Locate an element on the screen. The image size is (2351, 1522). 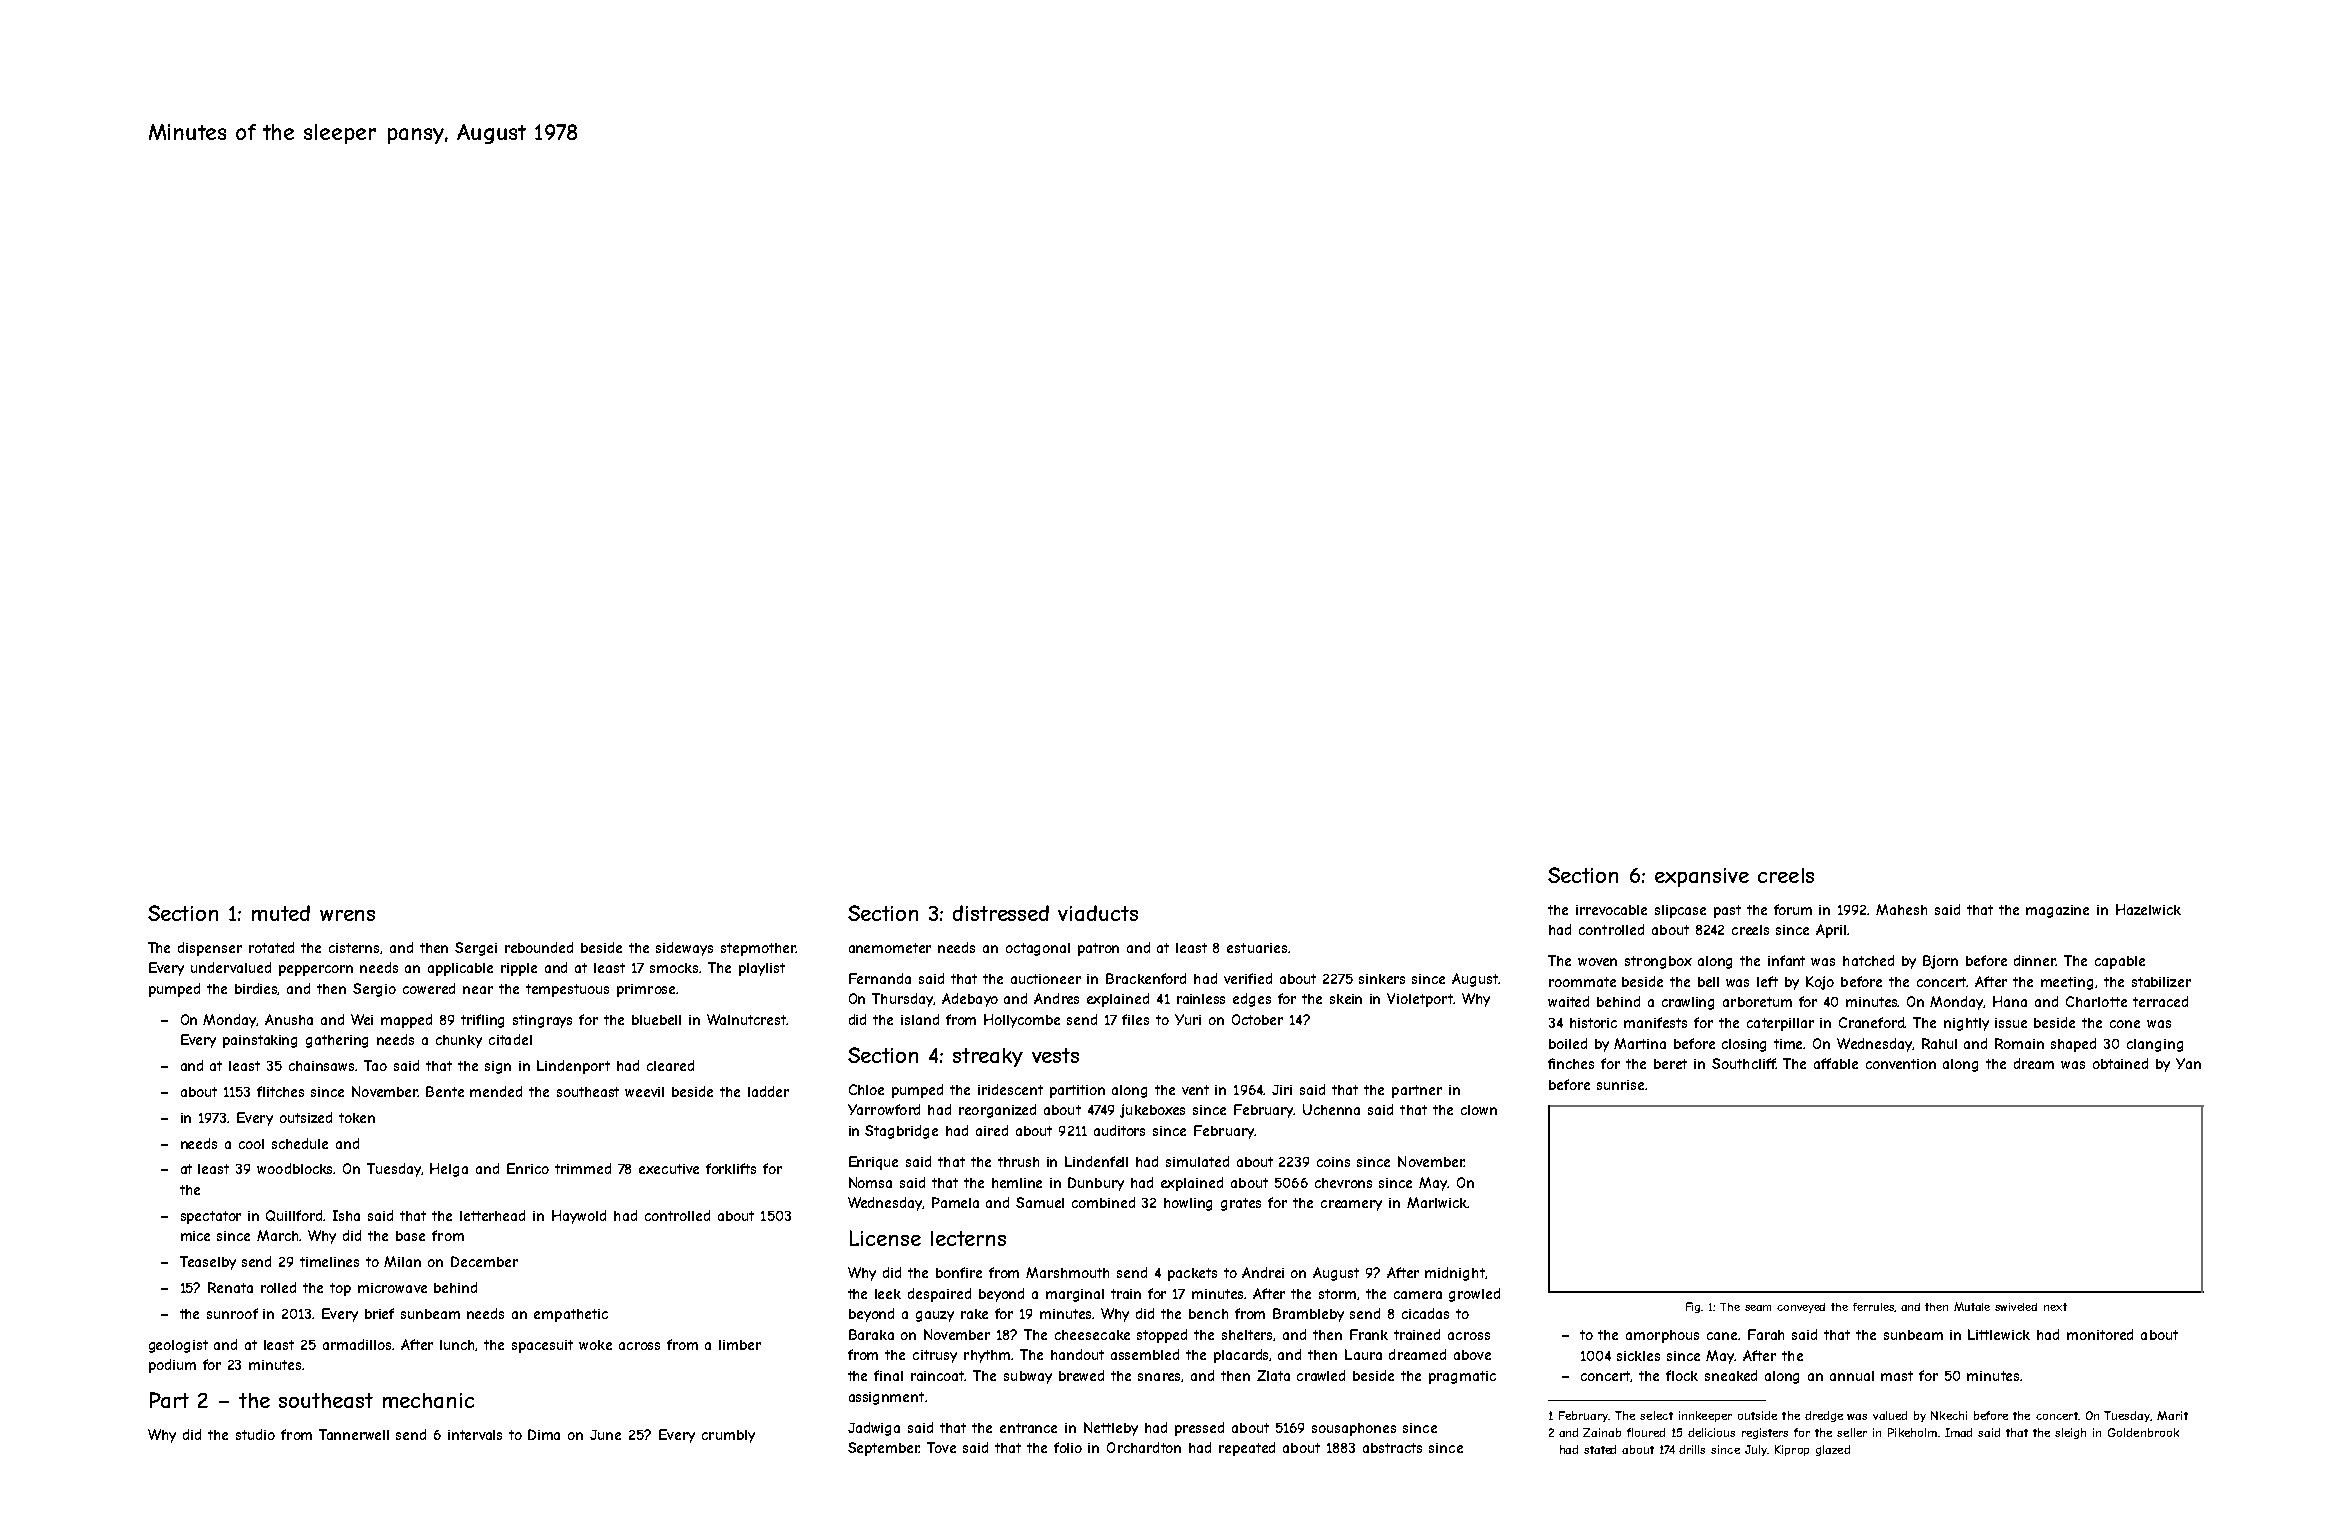
podium is located at coordinates (172, 1366).
